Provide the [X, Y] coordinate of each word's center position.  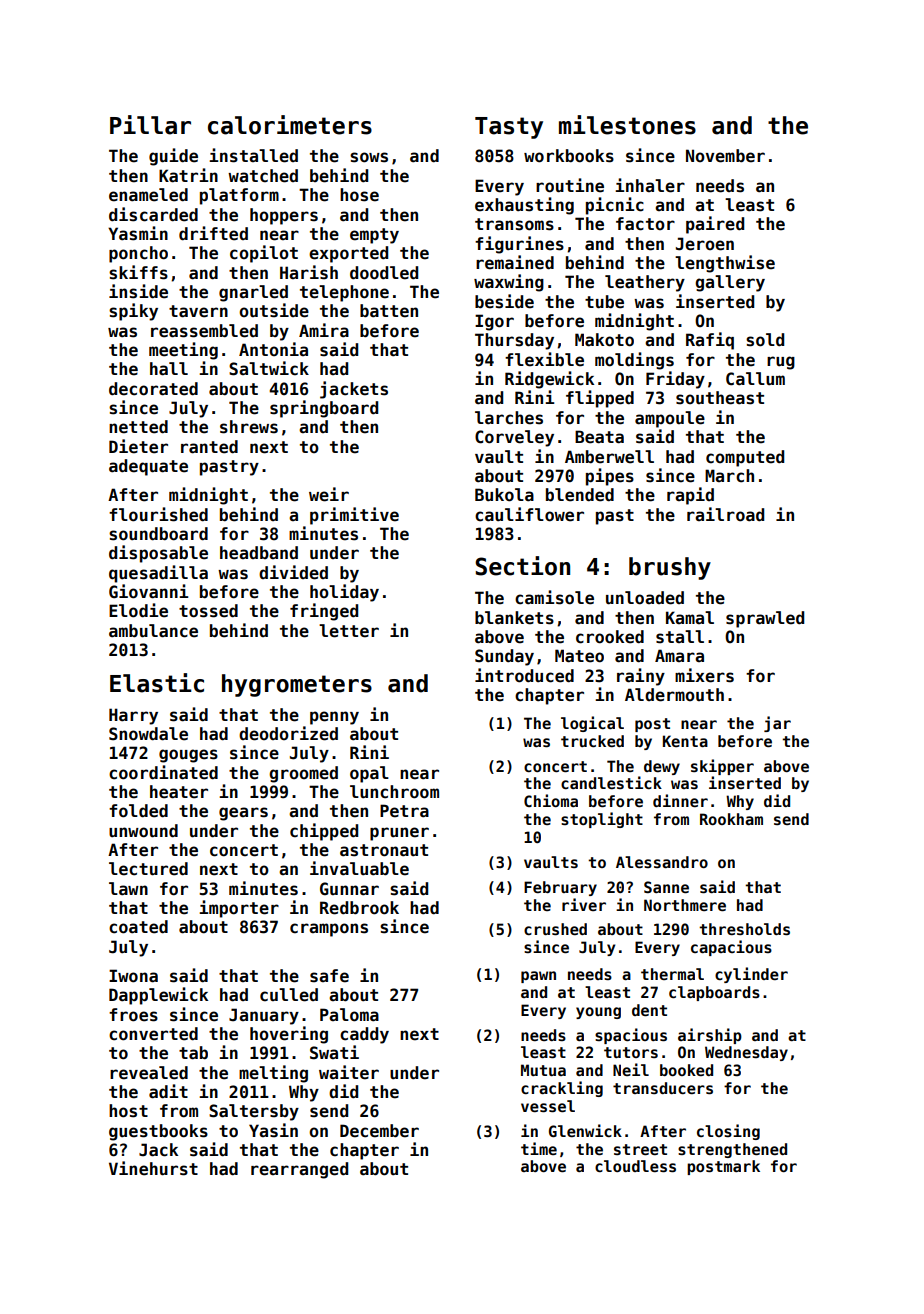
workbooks [569, 156]
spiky [133, 312]
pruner [399, 834]
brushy [670, 568]
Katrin [188, 175]
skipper [722, 767]
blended [580, 495]
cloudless [635, 1166]
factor [645, 224]
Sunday [504, 657]
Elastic [157, 683]
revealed [149, 1073]
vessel [548, 1106]
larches [509, 418]
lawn [128, 889]
